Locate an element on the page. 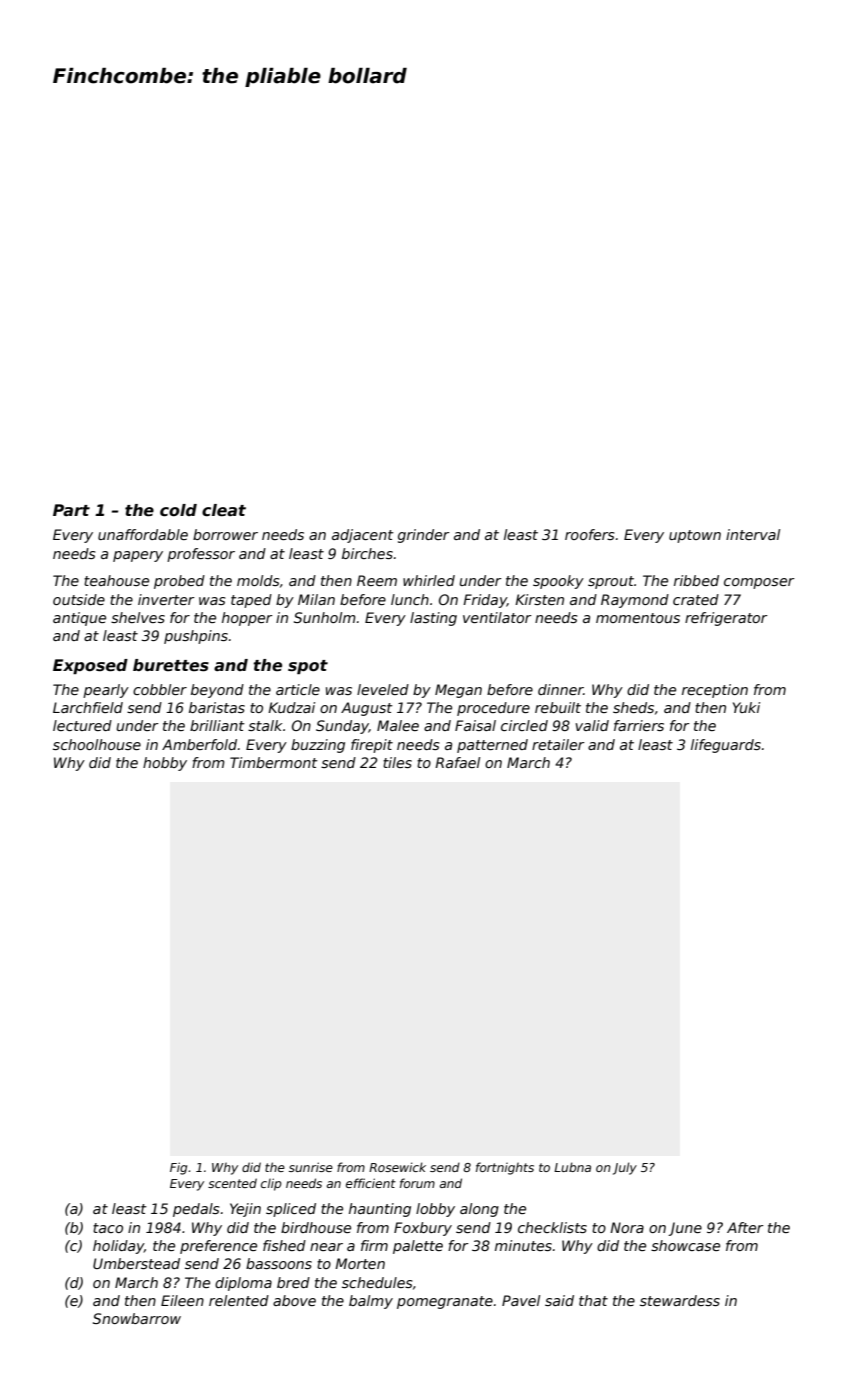 The height and width of the image is (1400, 849). Rosewick is located at coordinates (397, 1167).
